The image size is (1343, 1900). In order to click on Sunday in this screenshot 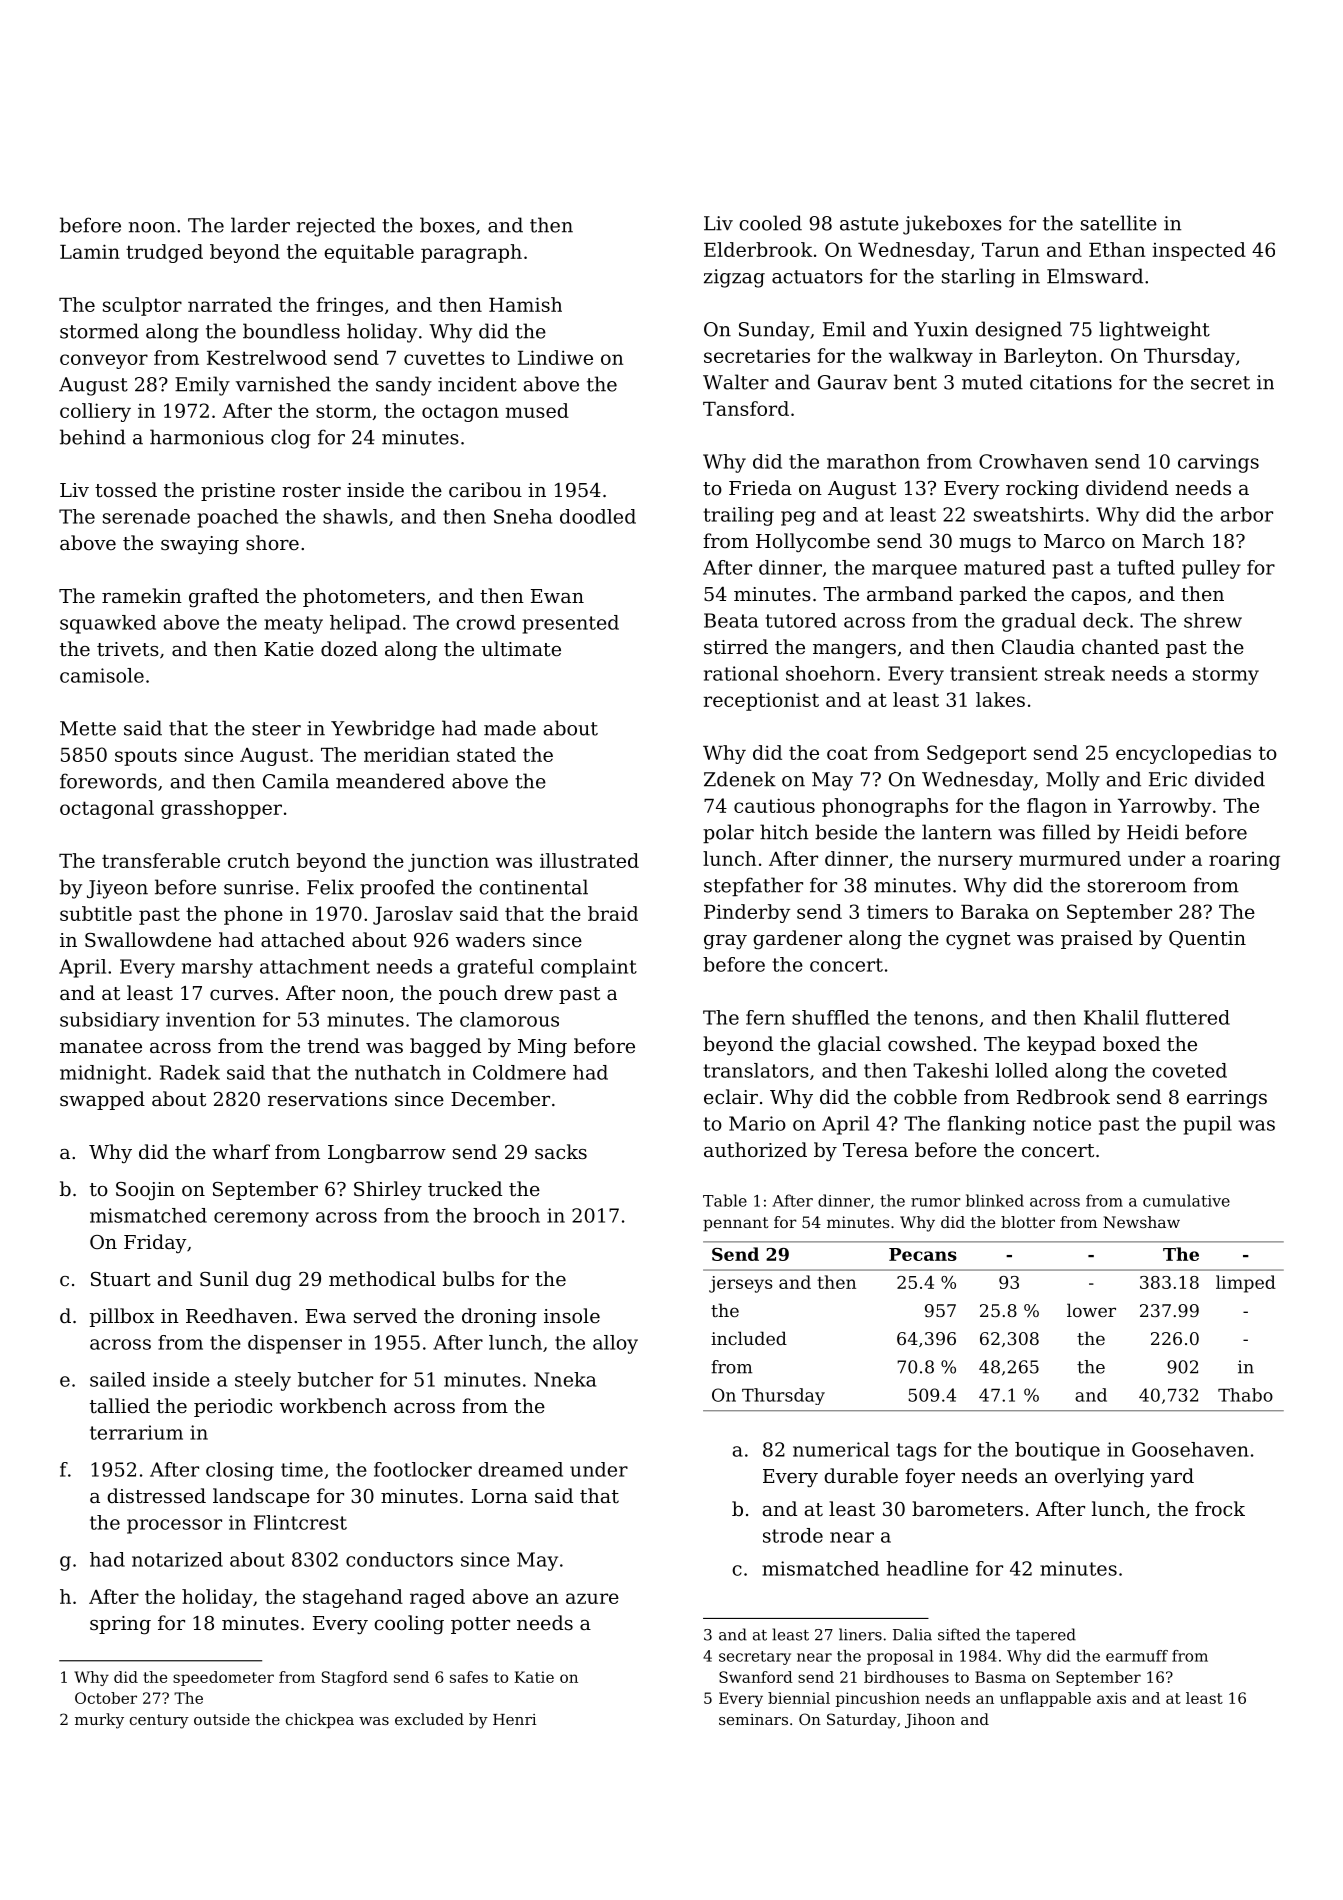, I will do `click(774, 331)`.
